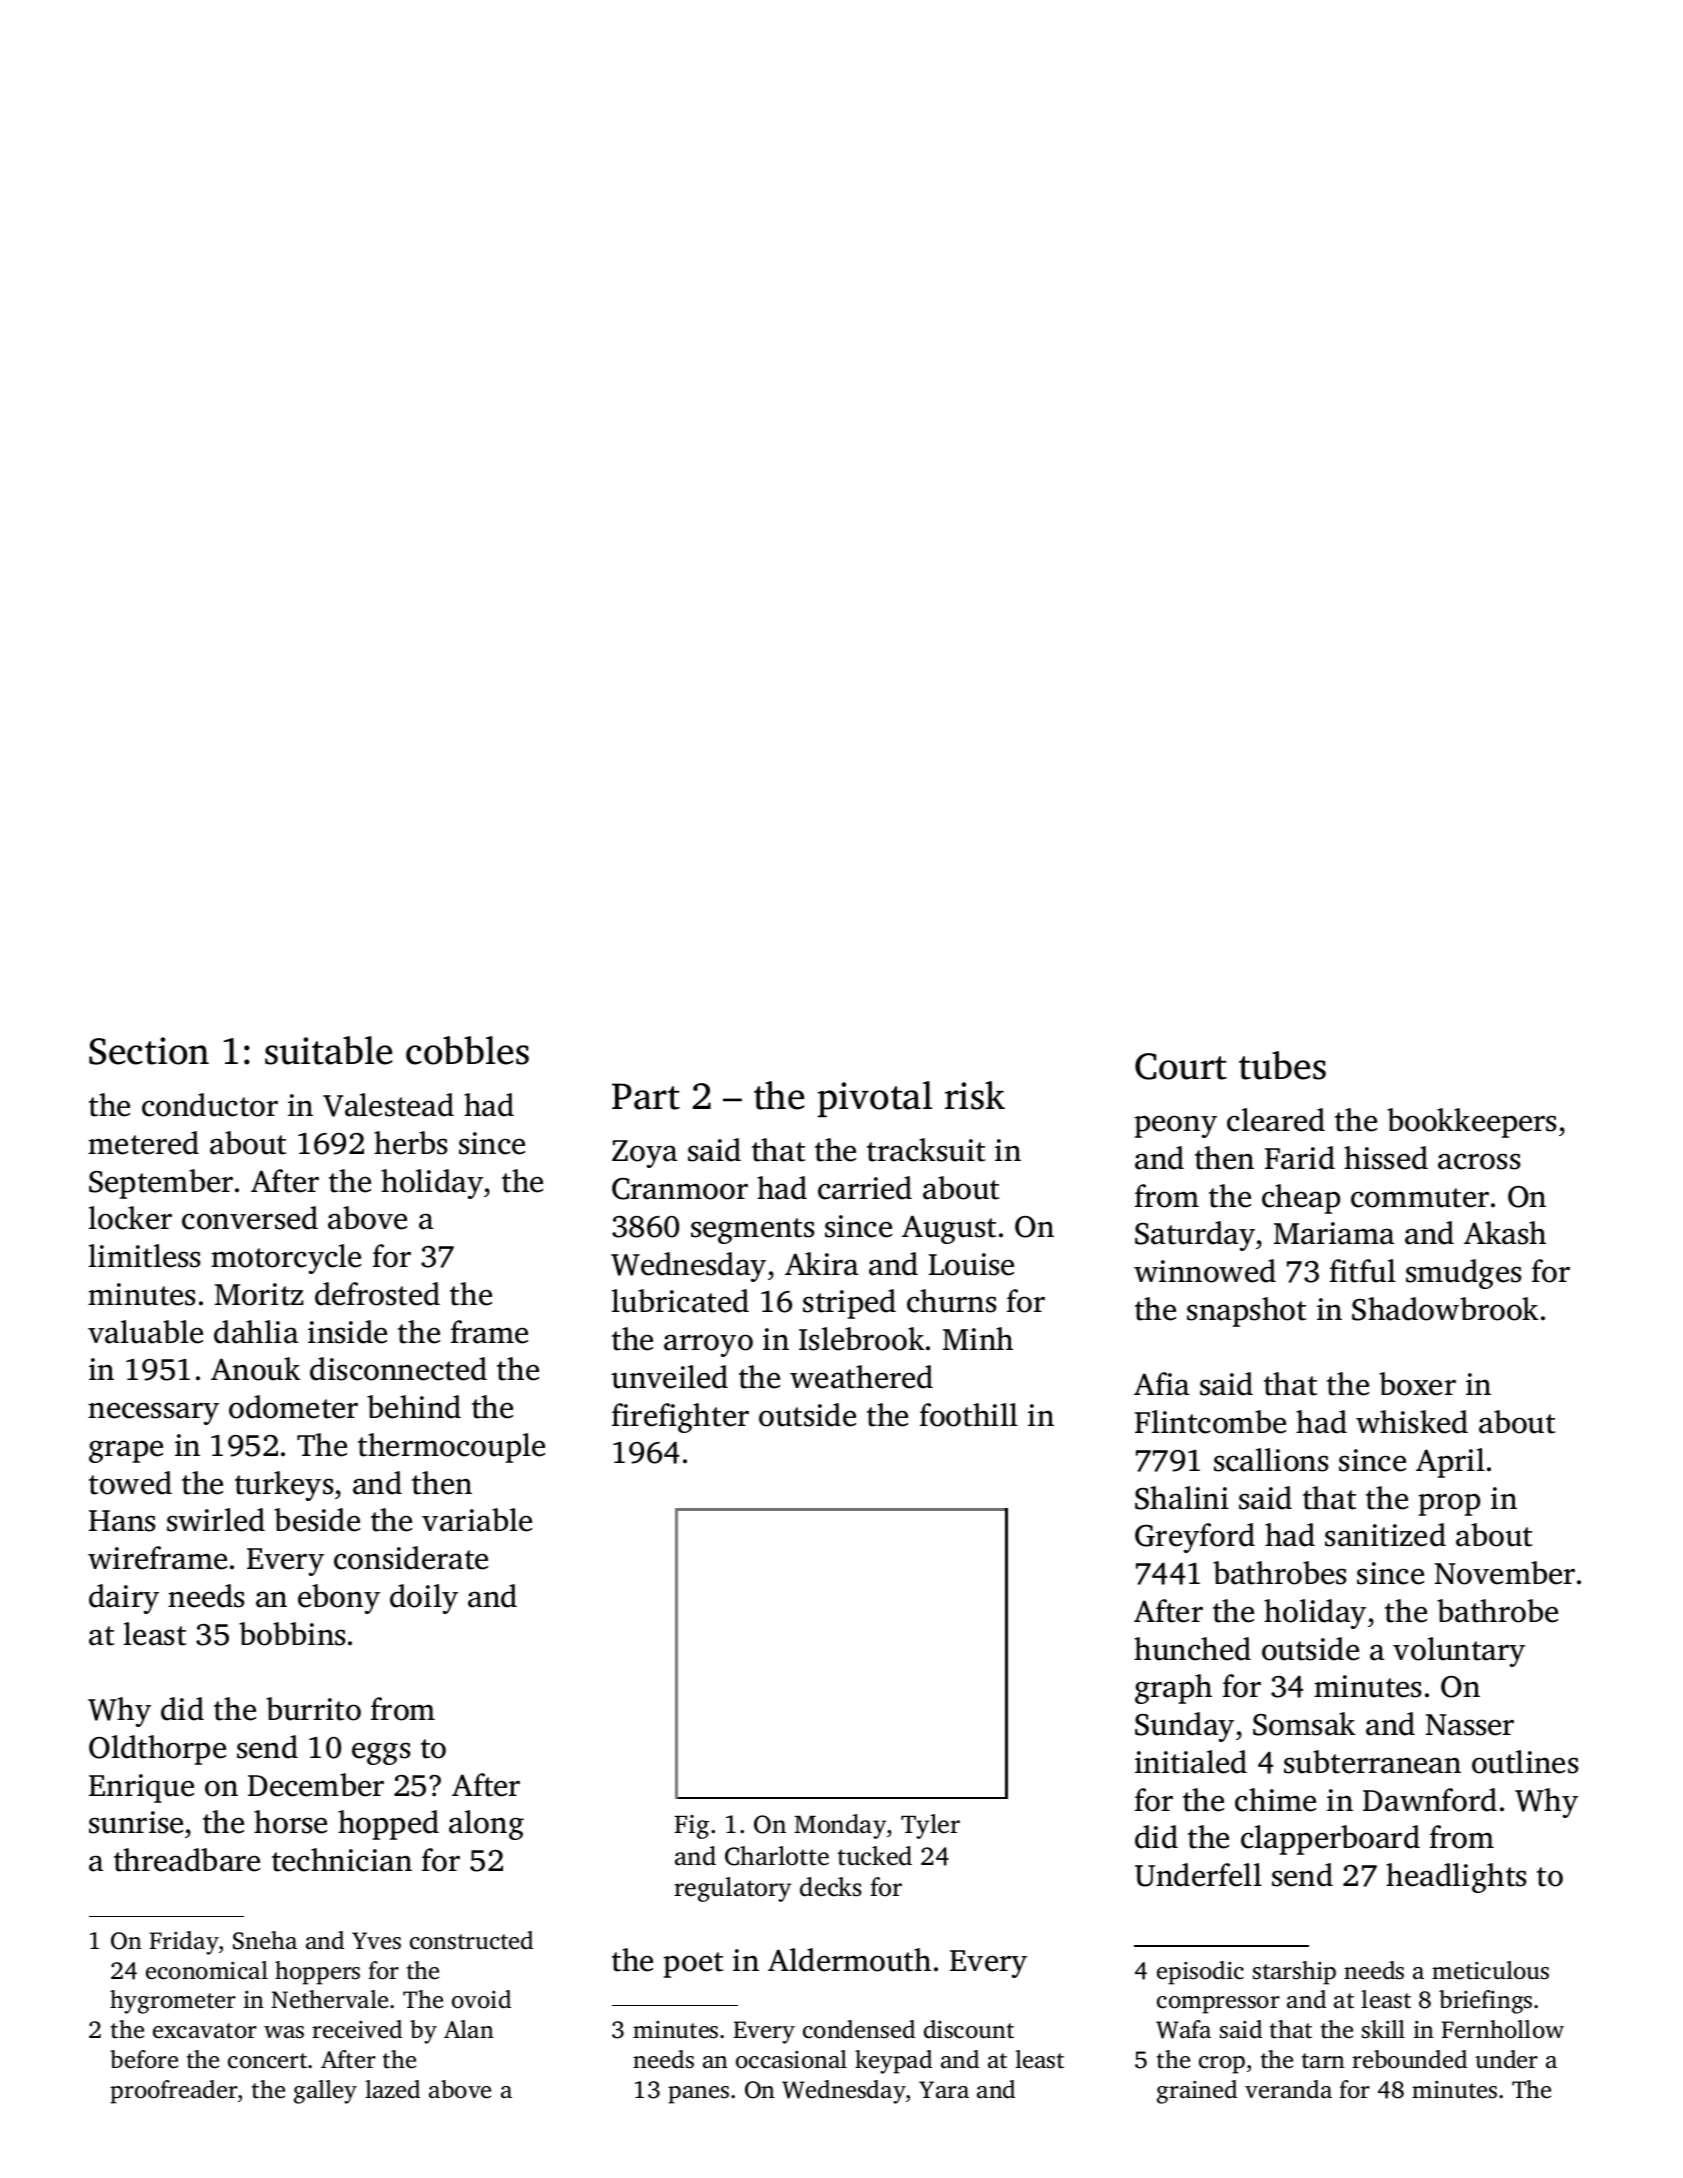  What do you see at coordinates (1330, 1840) in the screenshot?
I see `clapperboard` at bounding box center [1330, 1840].
